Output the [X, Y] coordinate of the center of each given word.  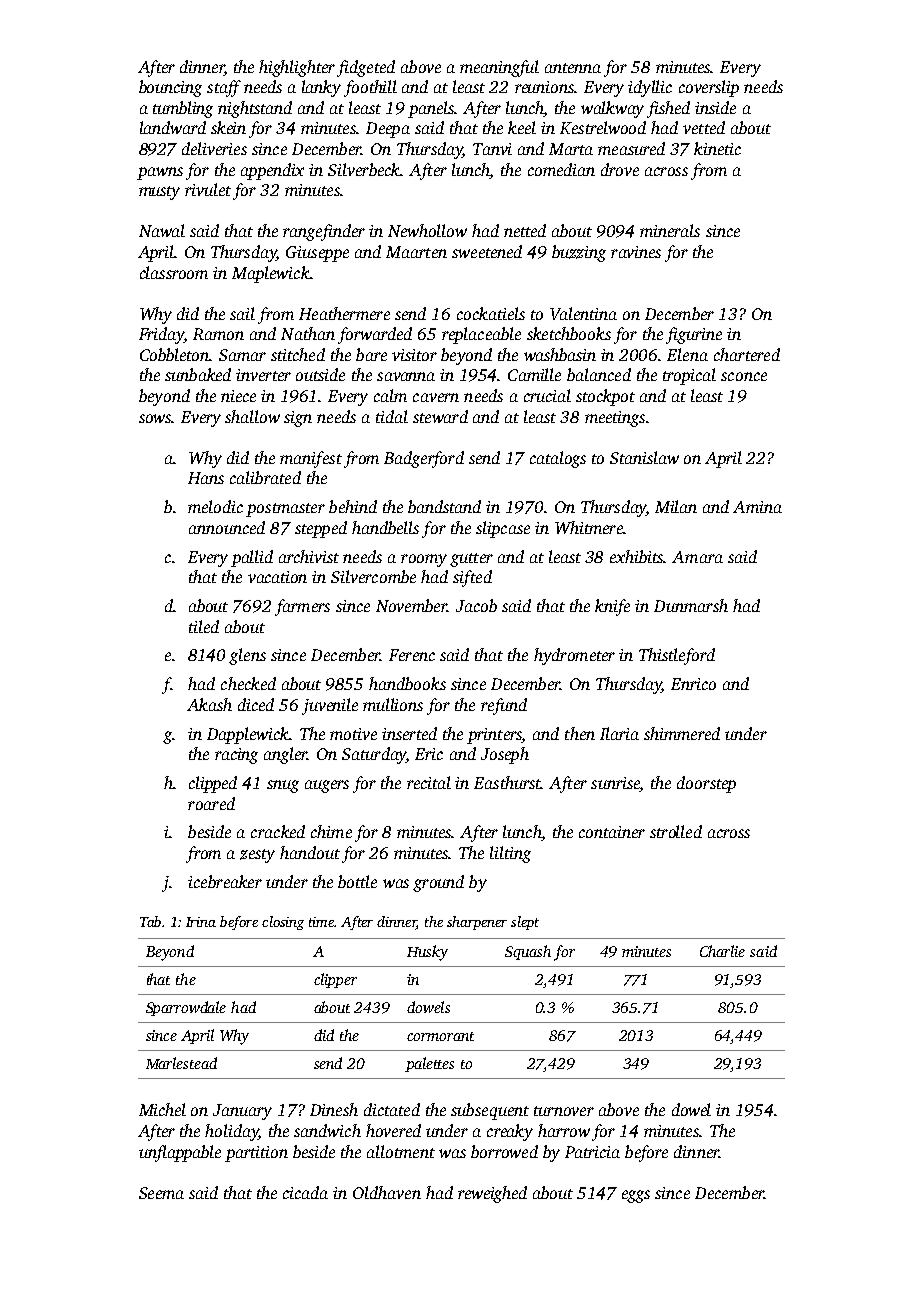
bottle [357, 881]
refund [504, 706]
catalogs [558, 459]
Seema [161, 1193]
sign [298, 419]
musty [159, 193]
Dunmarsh [691, 605]
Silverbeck [364, 169]
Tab [150, 921]
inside [715, 107]
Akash [209, 704]
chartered [747, 354]
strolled [676, 831]
